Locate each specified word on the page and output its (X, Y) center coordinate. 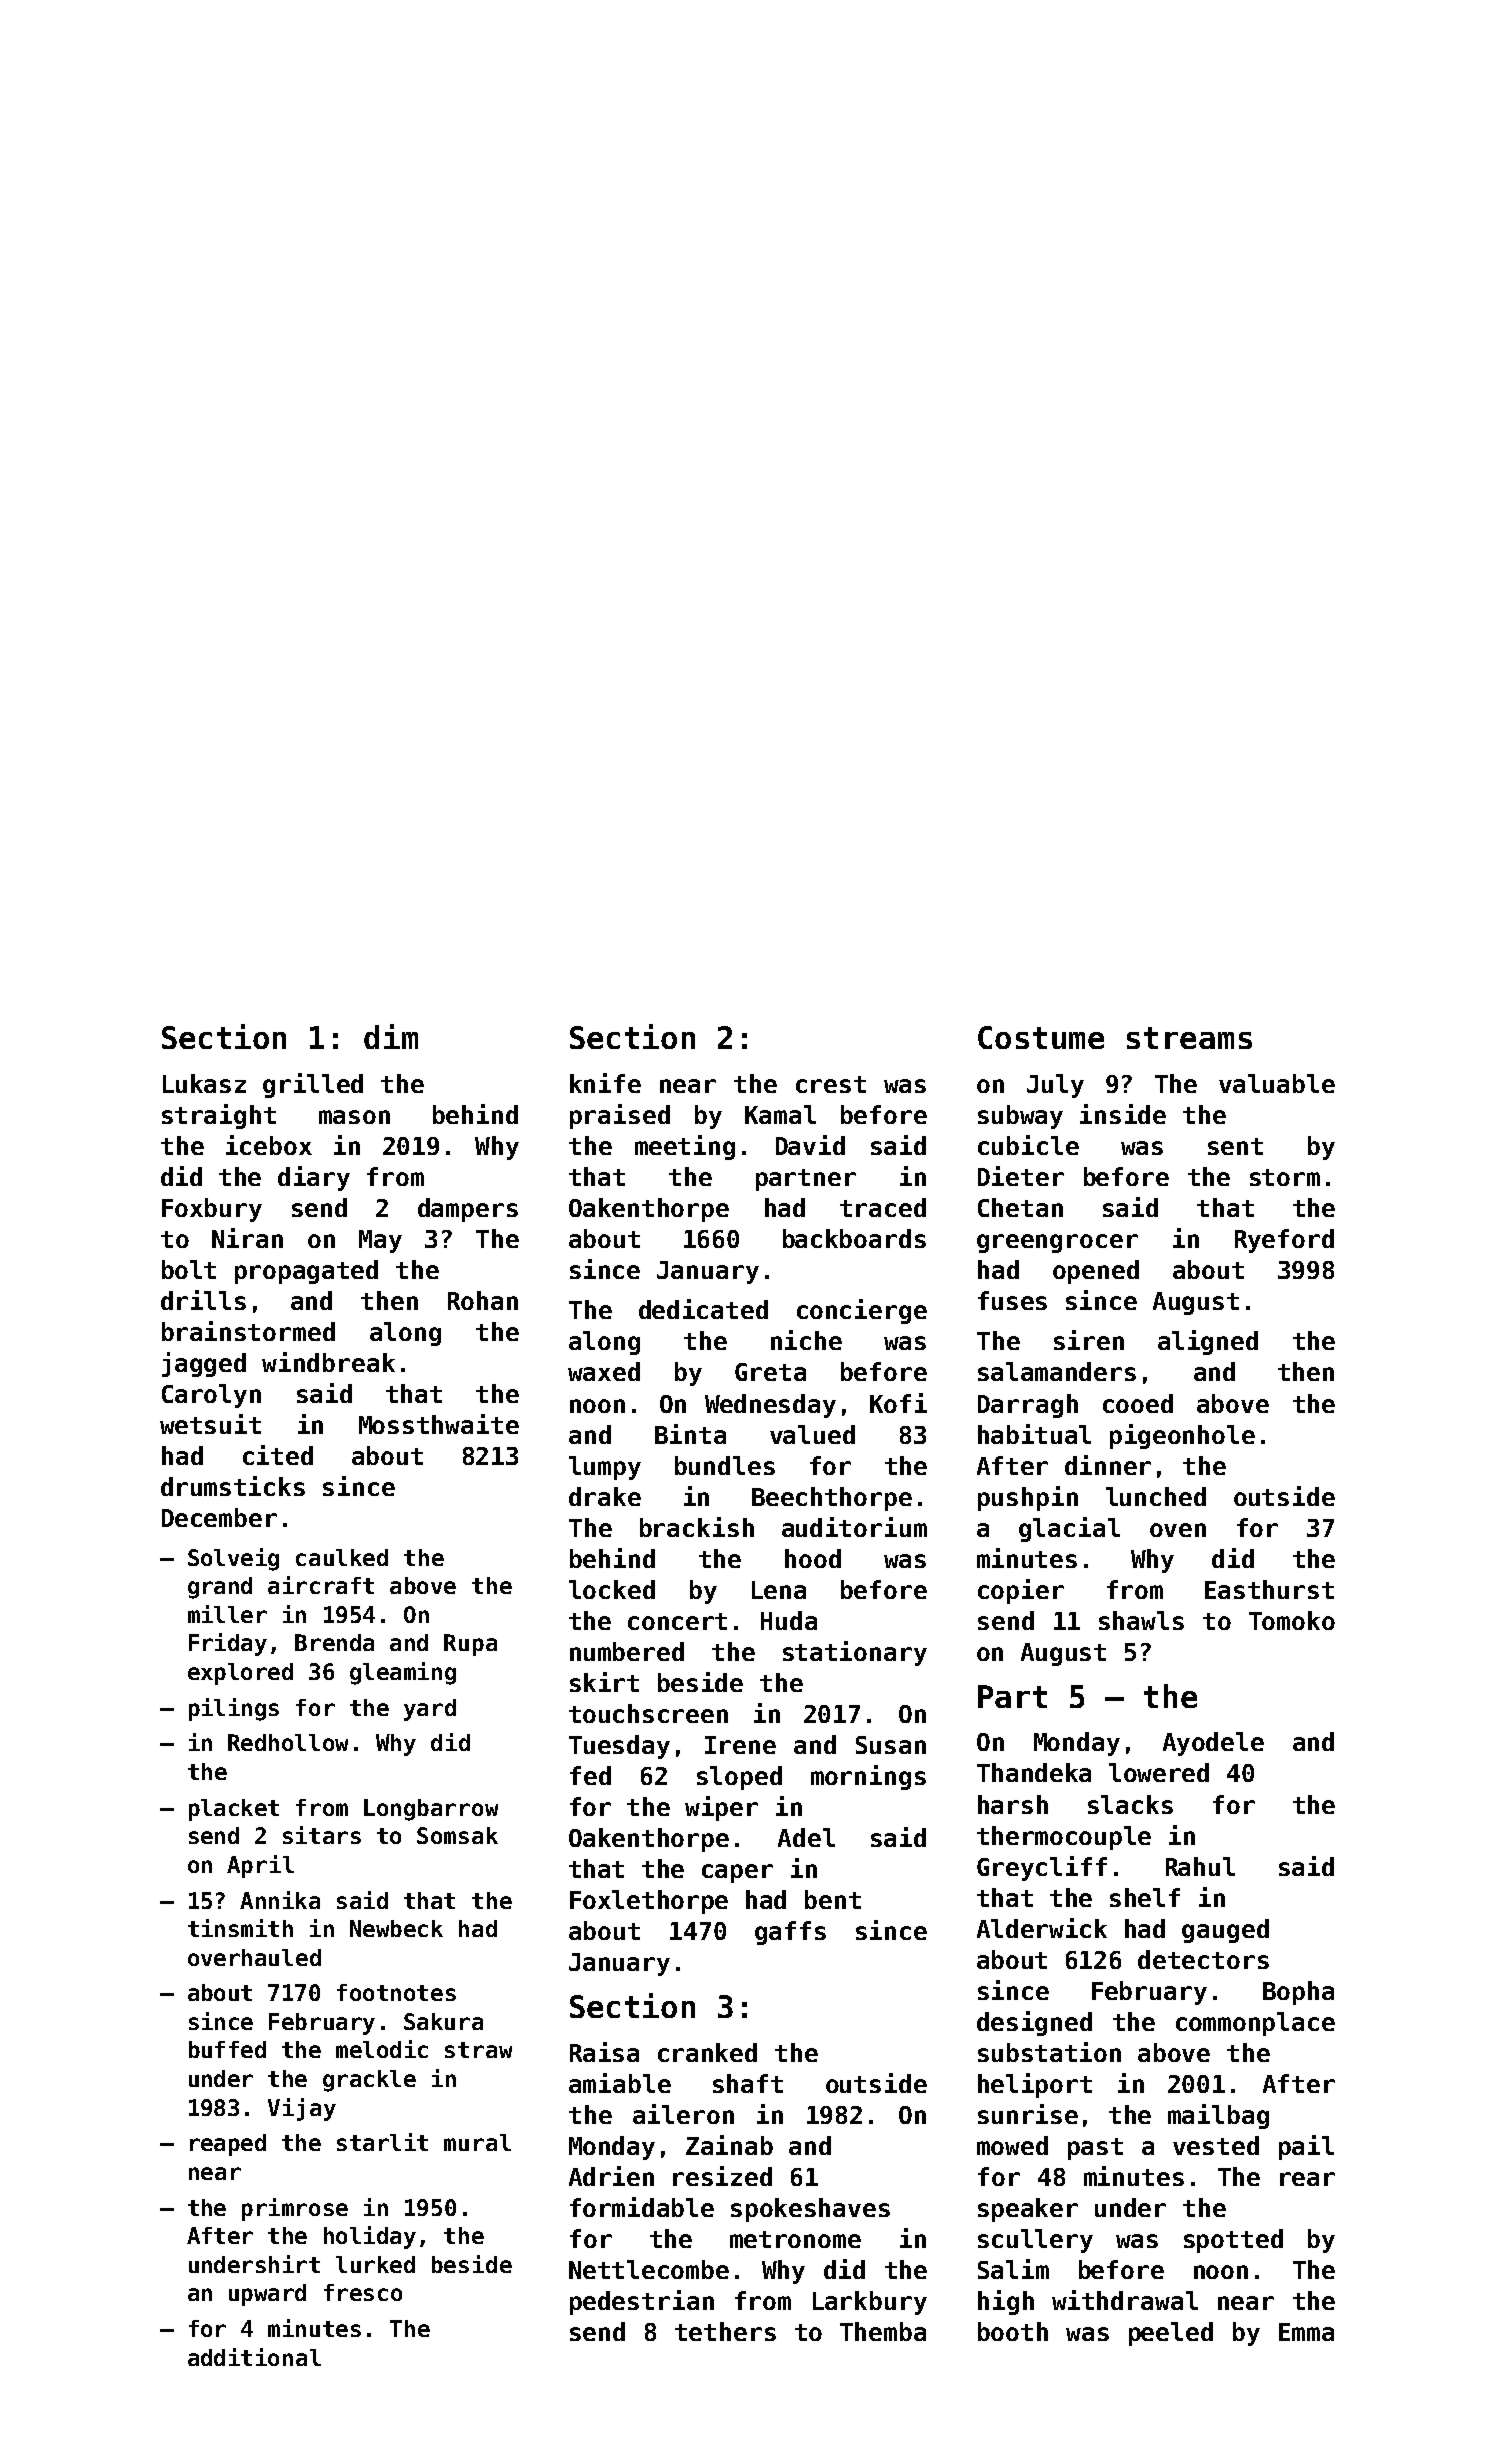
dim (391, 1036)
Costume (1041, 1037)
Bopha (1298, 1993)
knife (605, 1083)
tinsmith (240, 1928)
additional (254, 2357)
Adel (806, 1837)
